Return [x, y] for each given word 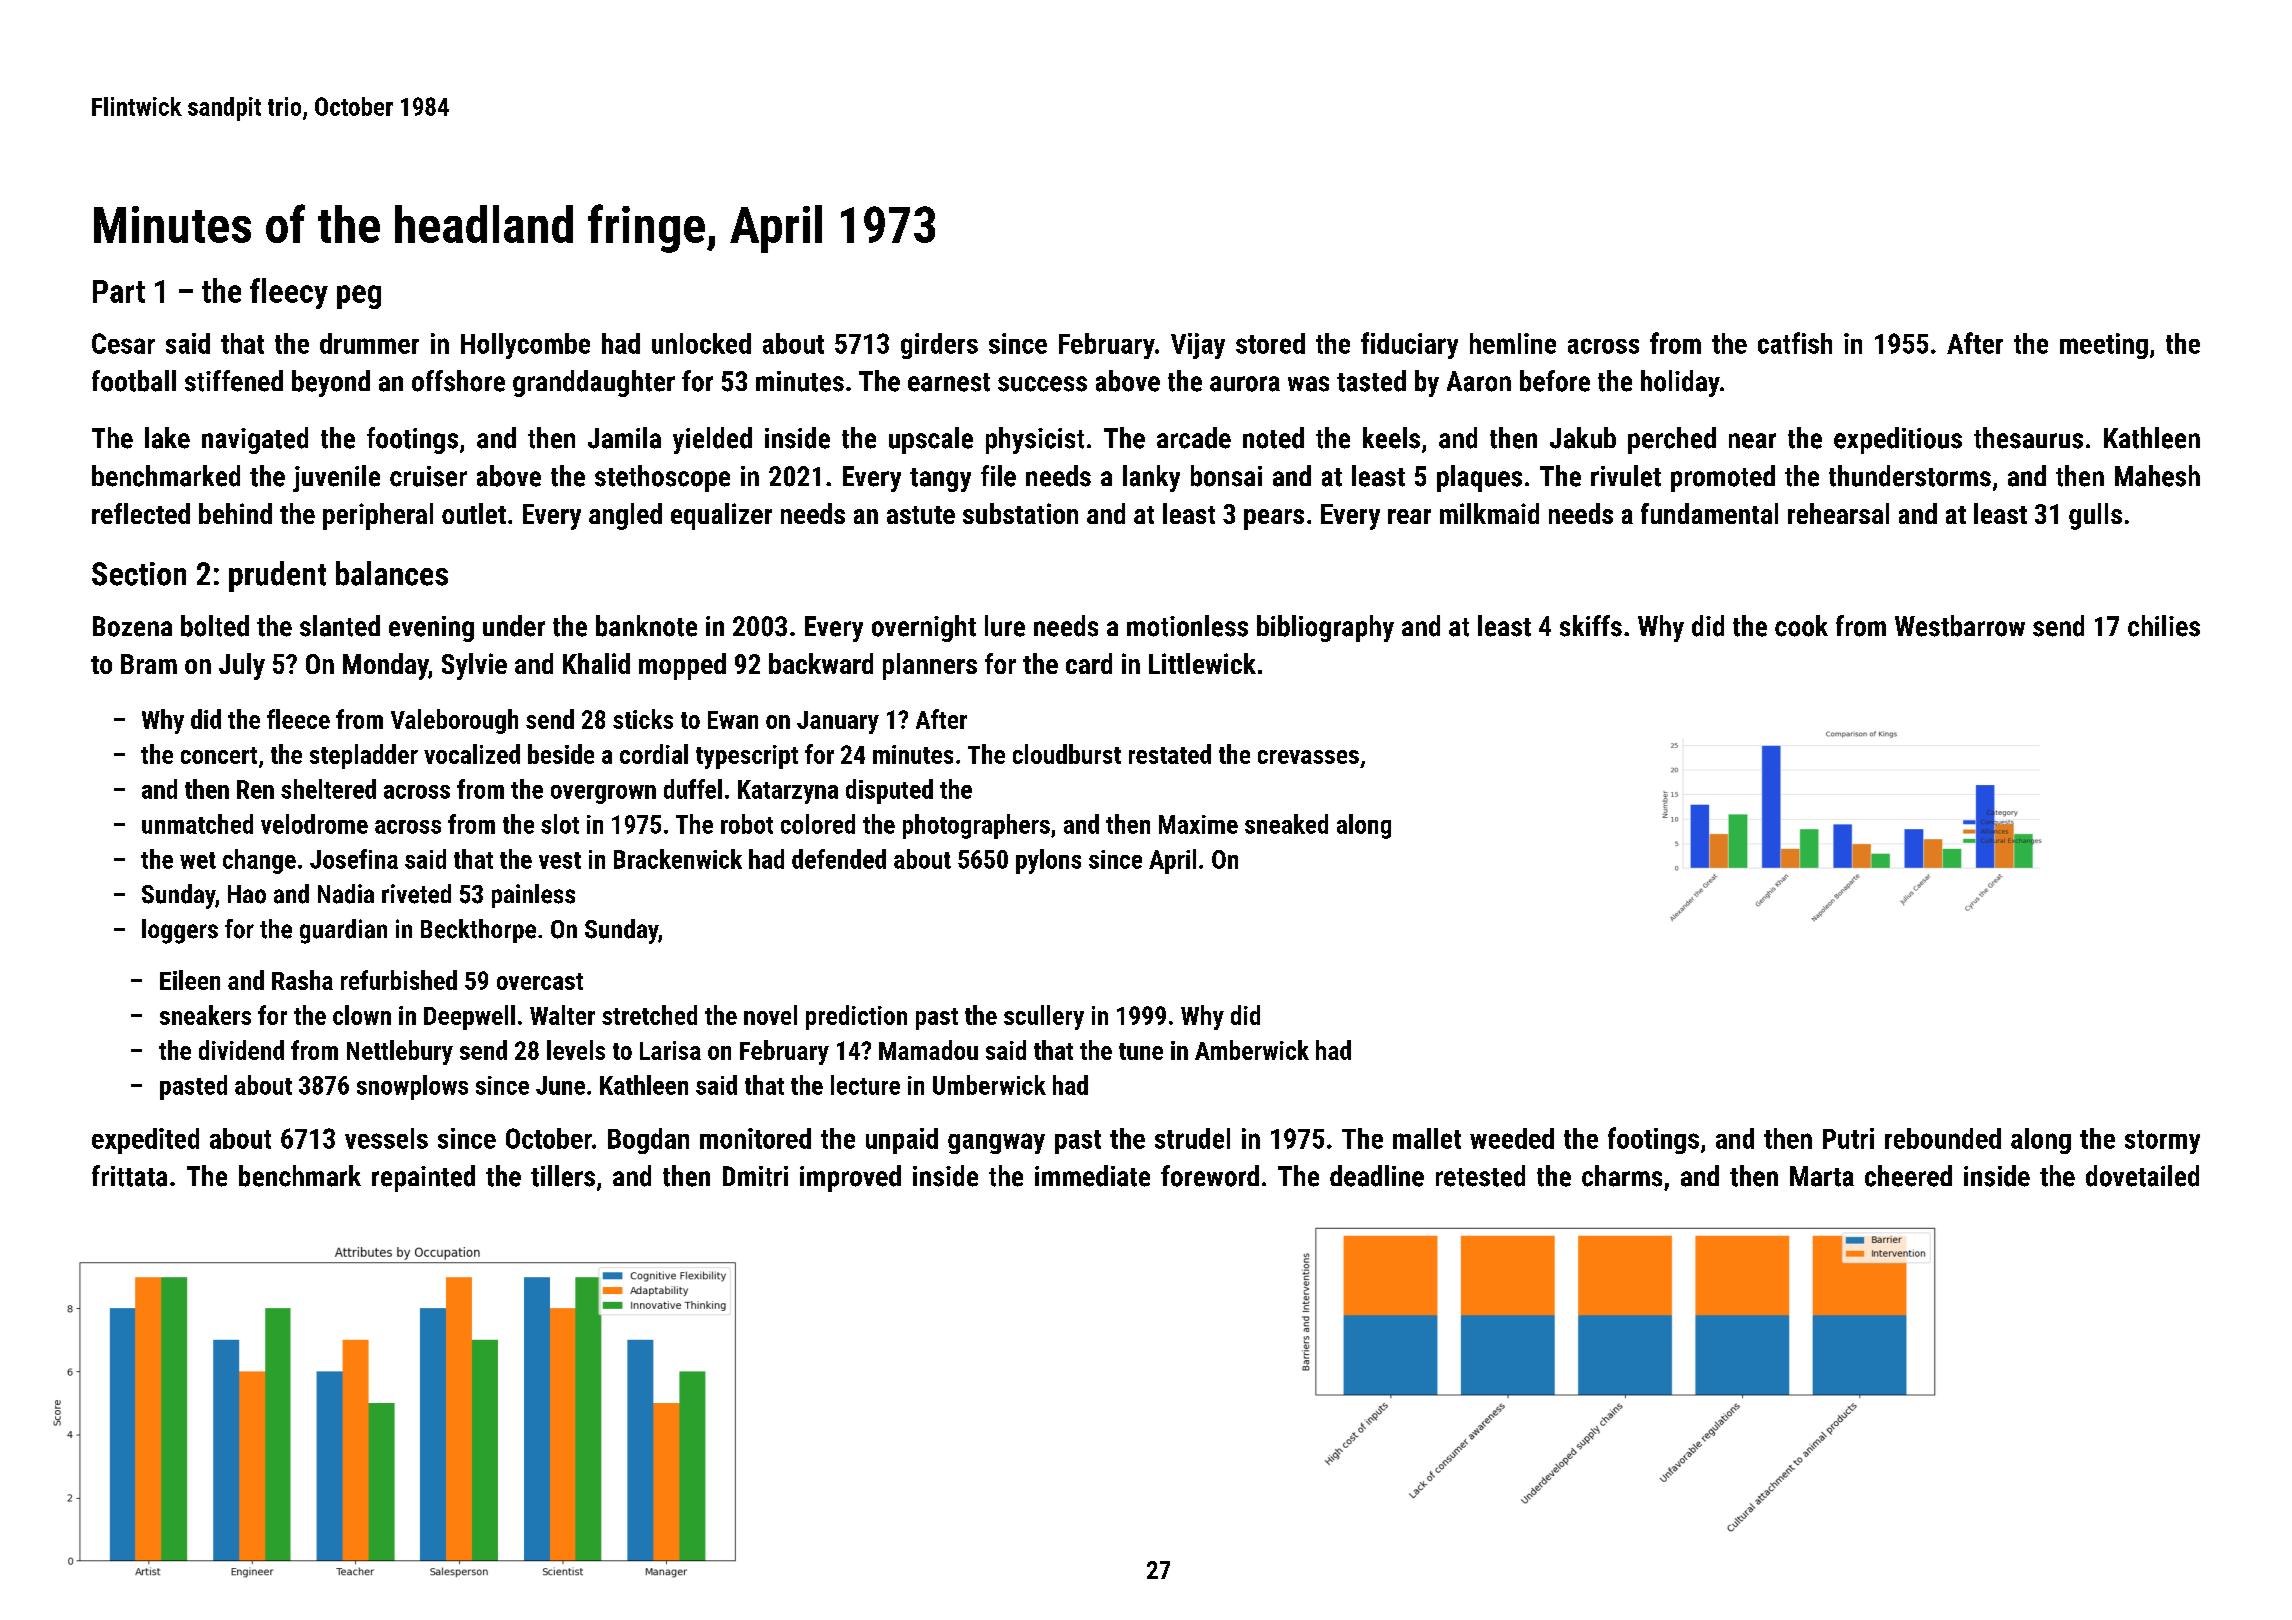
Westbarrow [1960, 626]
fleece [298, 719]
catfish [1795, 343]
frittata [129, 1176]
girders [939, 346]
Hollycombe [525, 346]
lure [1005, 626]
